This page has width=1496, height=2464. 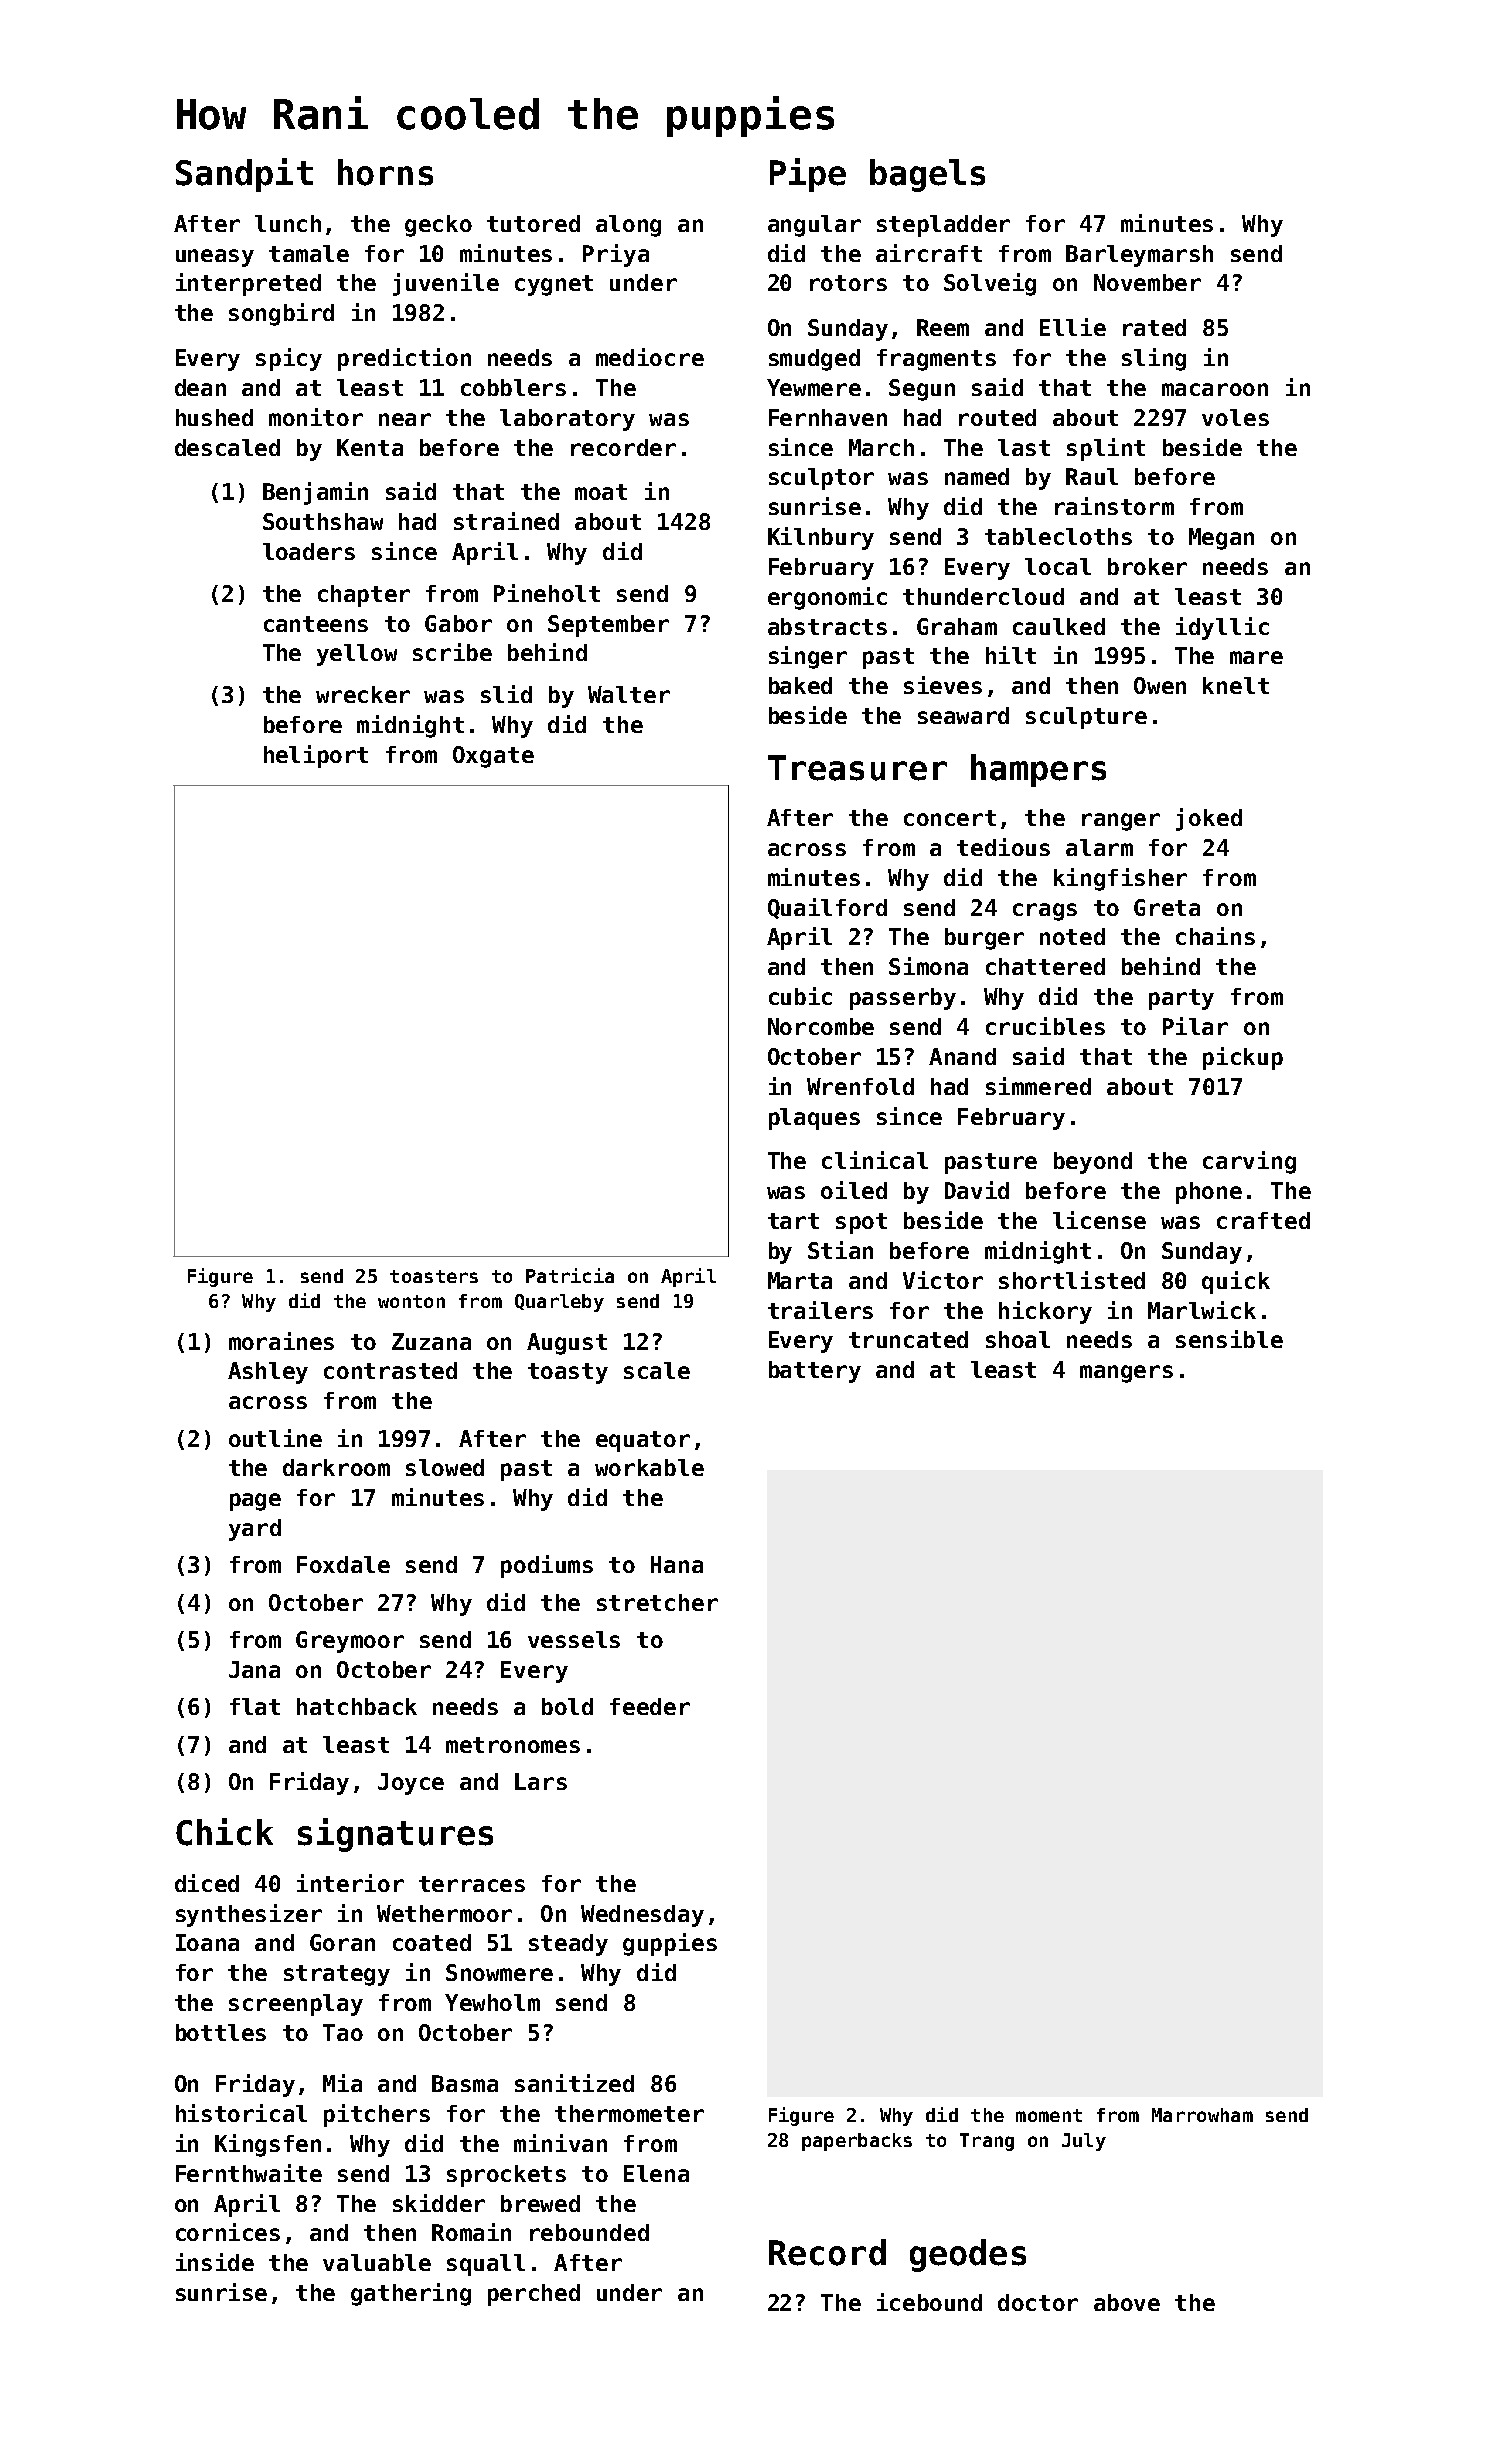 What do you see at coordinates (296, 2005) in the page?
I see `screenplay` at bounding box center [296, 2005].
